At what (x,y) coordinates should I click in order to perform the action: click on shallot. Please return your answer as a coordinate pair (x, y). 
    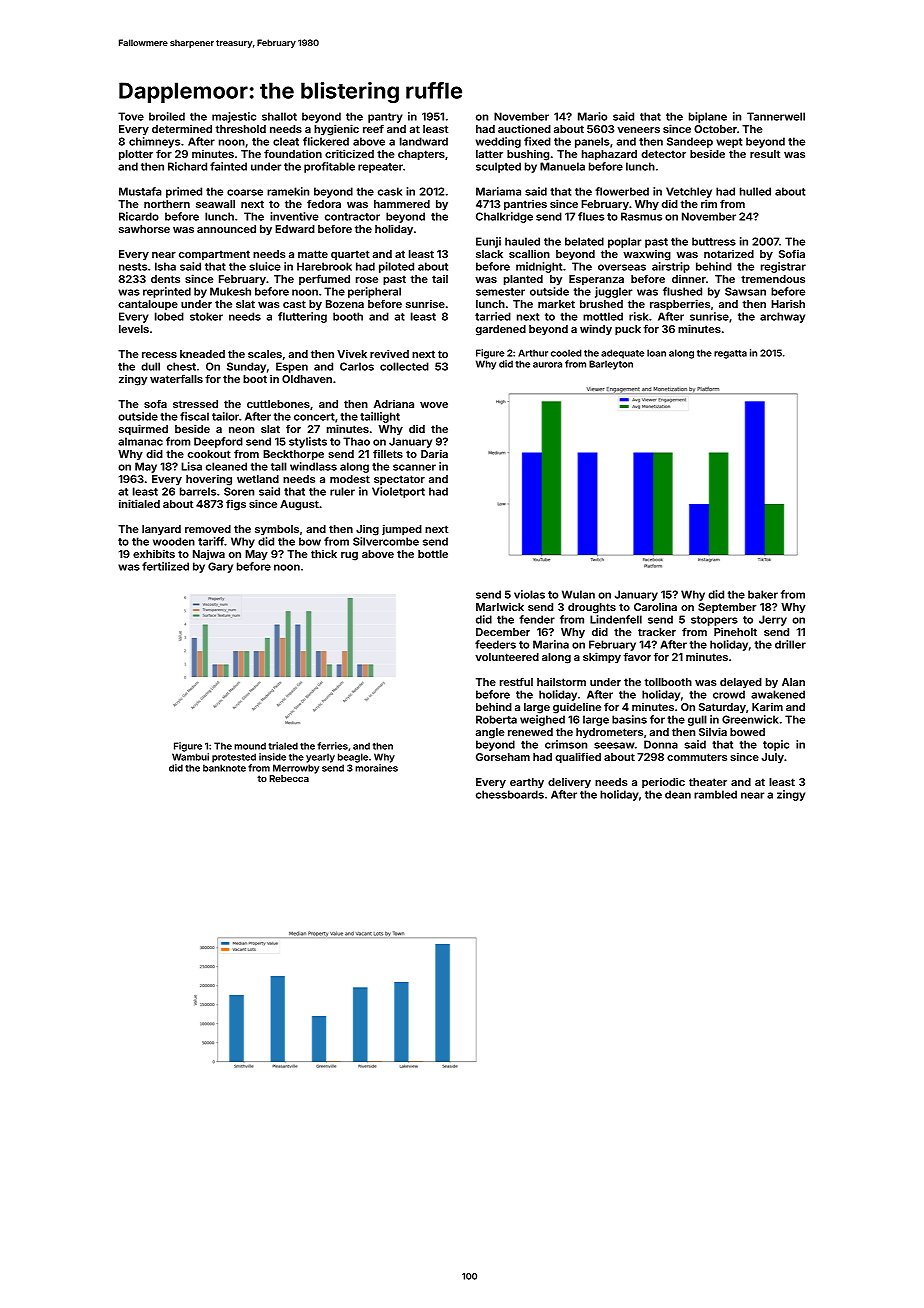
    Looking at the image, I should click on (279, 116).
